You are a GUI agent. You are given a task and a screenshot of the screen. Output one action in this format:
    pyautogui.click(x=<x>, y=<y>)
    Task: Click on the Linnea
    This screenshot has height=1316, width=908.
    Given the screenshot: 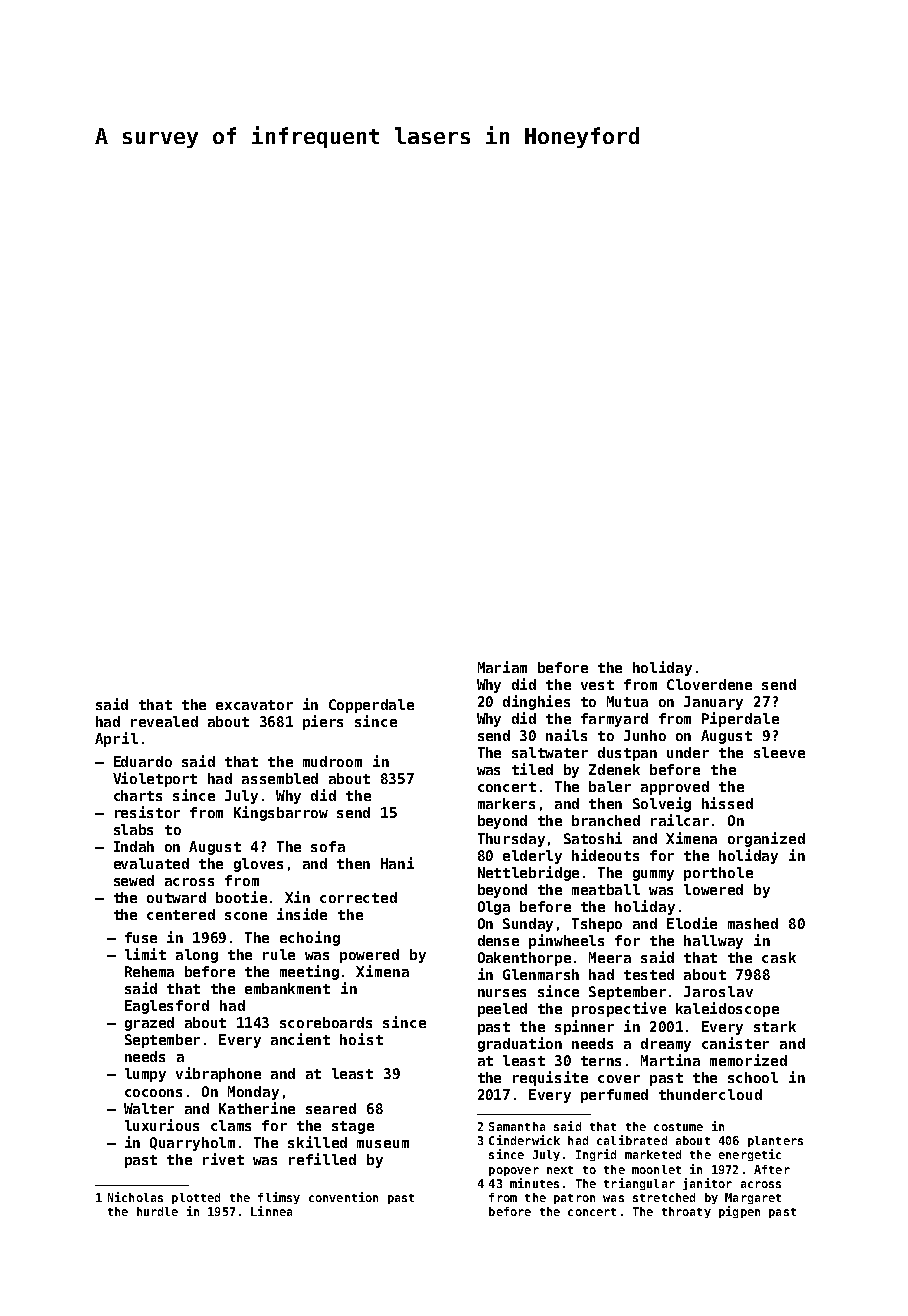 What is the action you would take?
    pyautogui.click(x=271, y=1211)
